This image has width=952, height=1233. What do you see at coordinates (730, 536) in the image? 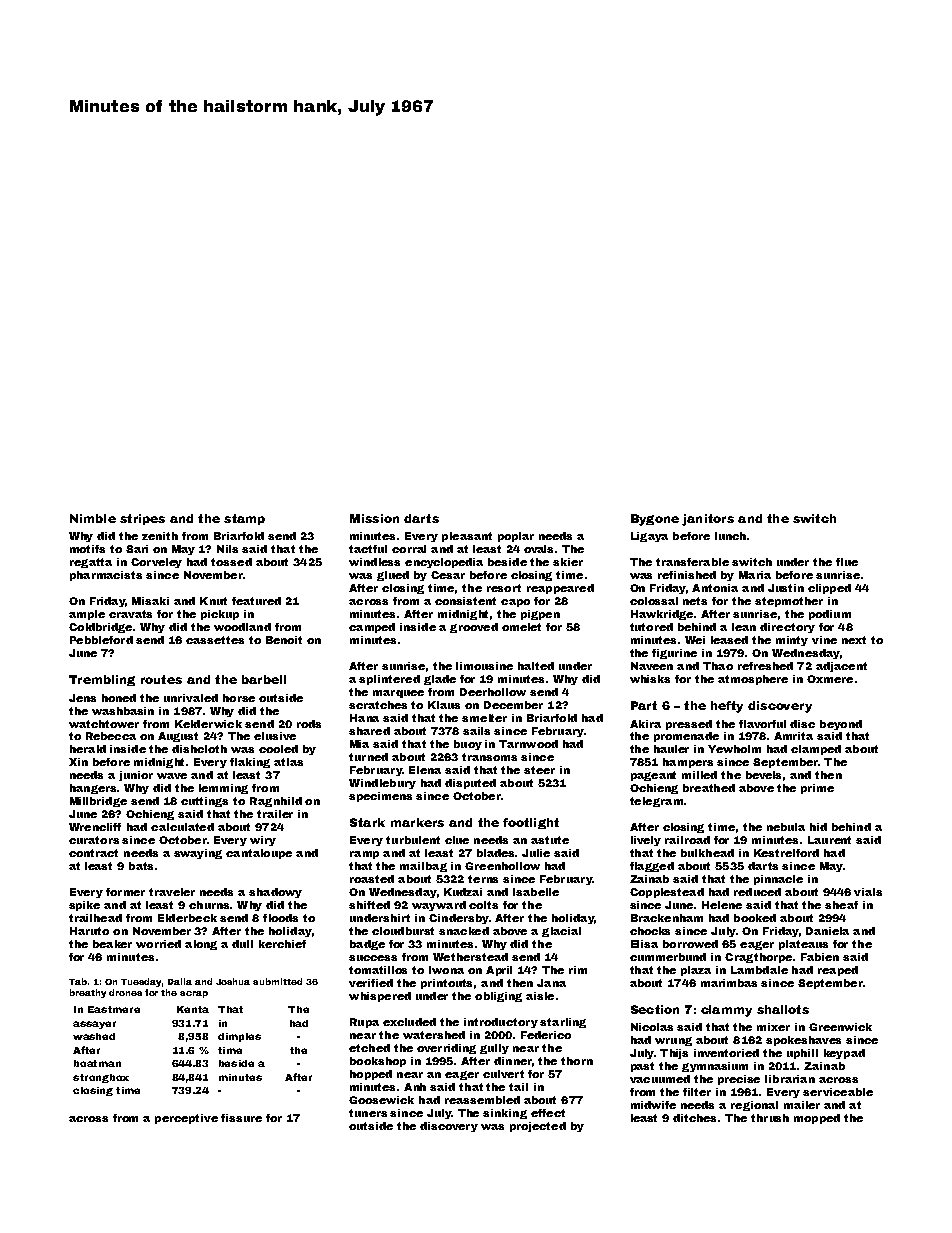
I see `lunch` at bounding box center [730, 536].
